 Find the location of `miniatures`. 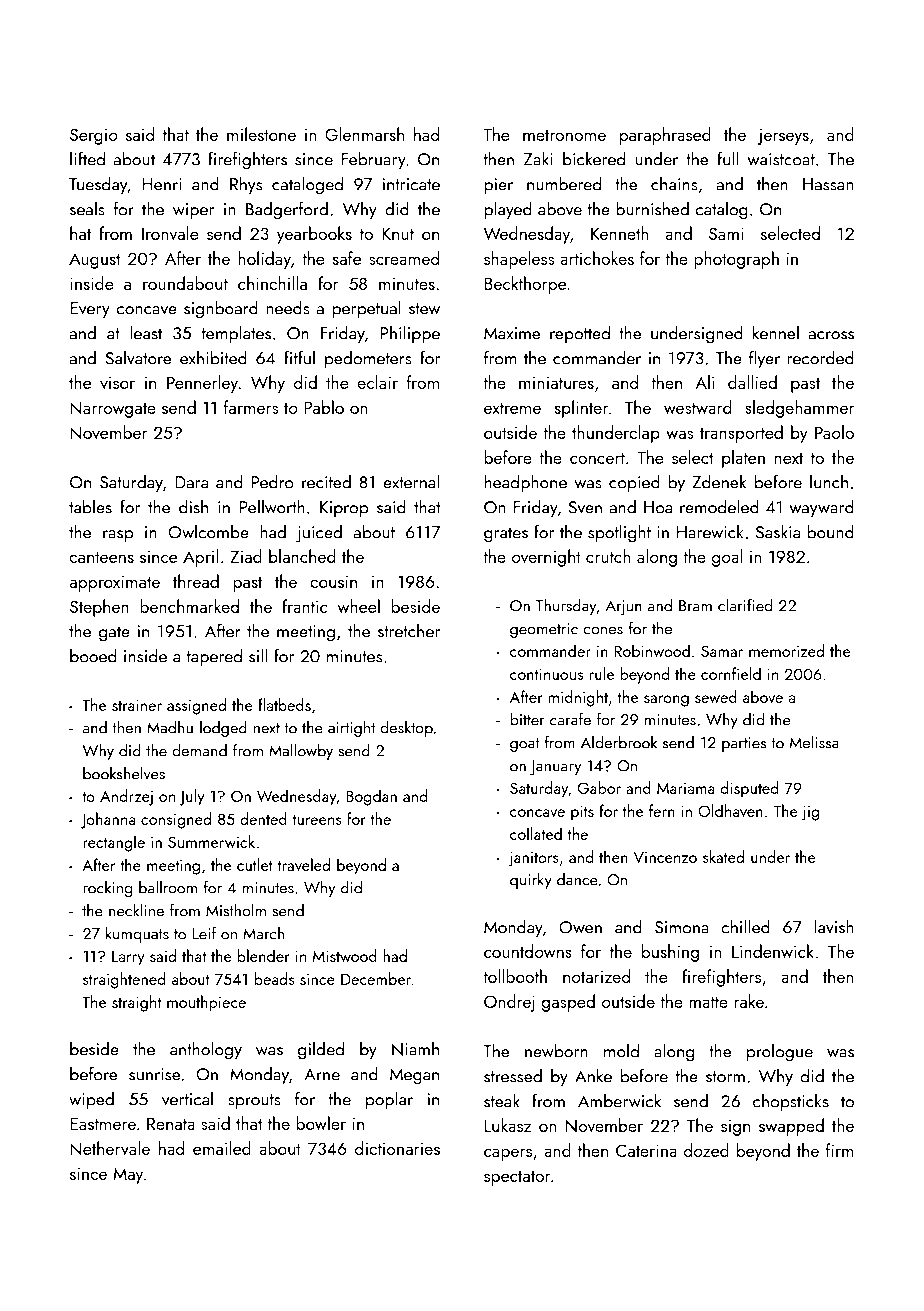

miniatures is located at coordinates (556, 382).
